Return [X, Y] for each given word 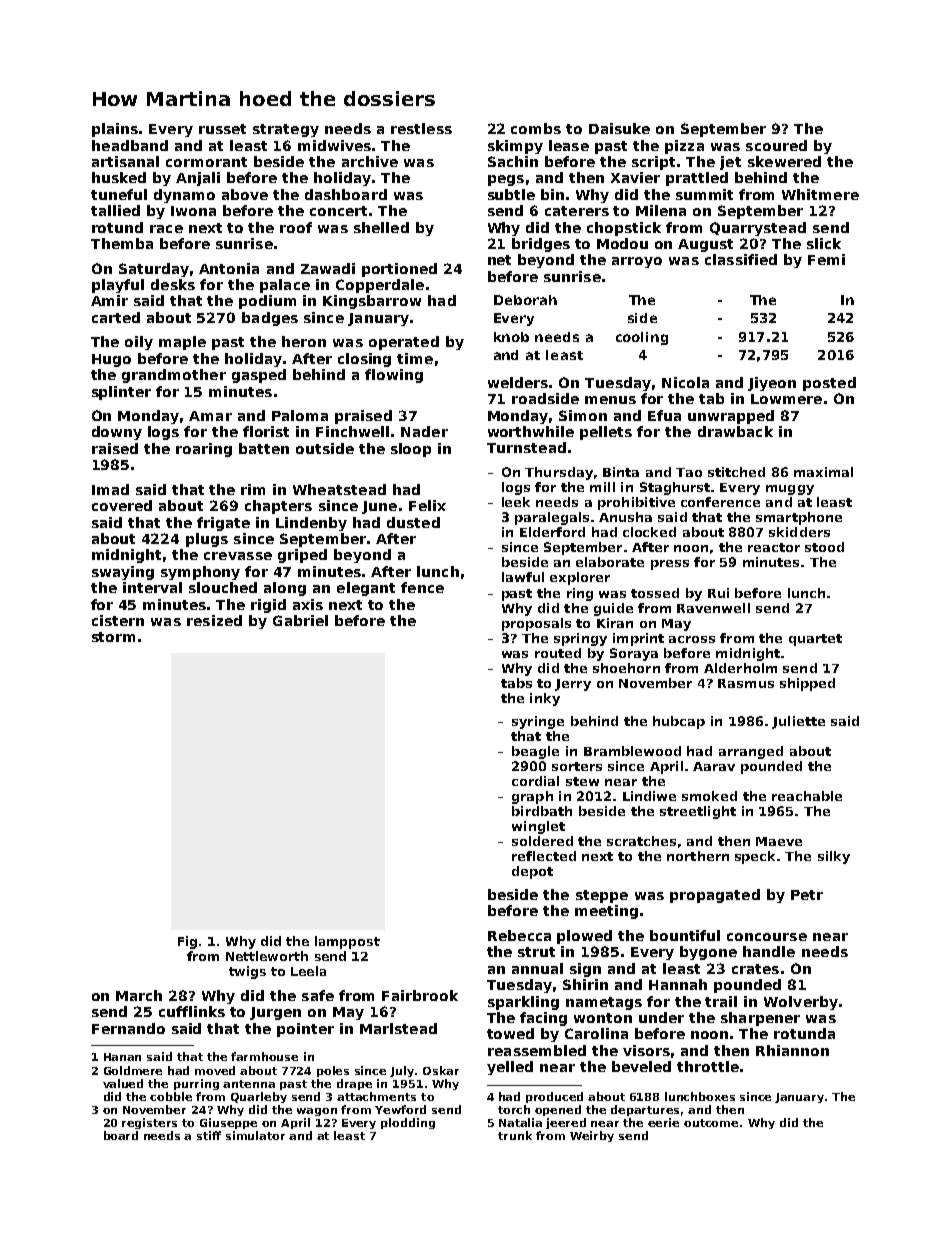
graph [532, 797]
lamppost [347, 942]
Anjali [198, 179]
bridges [541, 245]
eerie [663, 1122]
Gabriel [300, 620]
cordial [535, 781]
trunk [515, 1135]
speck [755, 857]
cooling [642, 338]
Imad [110, 489]
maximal [823, 472]
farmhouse [264, 1056]
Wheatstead [339, 489]
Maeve [779, 841]
